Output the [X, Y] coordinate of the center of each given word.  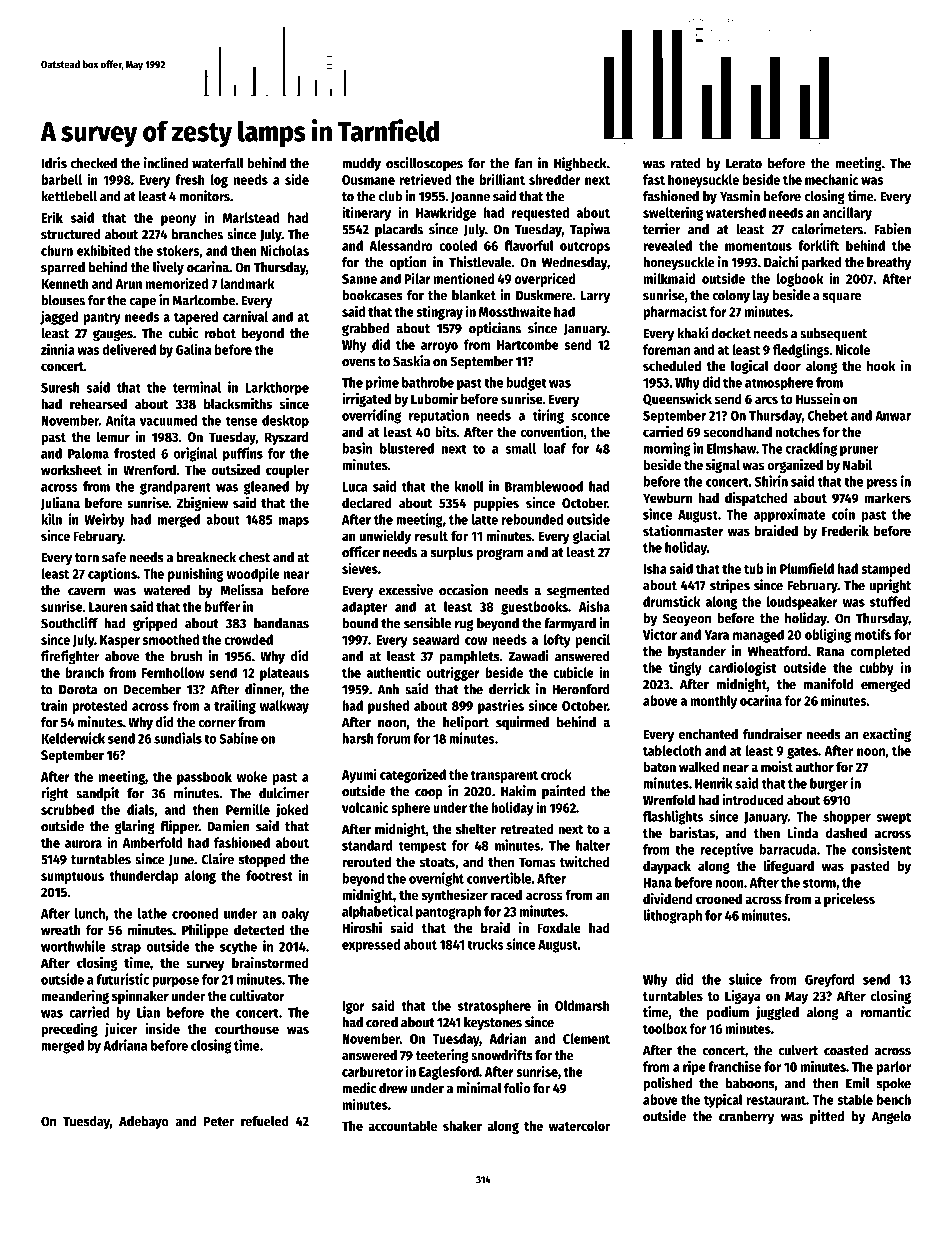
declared [366, 502]
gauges [113, 336]
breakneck [206, 557]
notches [797, 431]
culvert [798, 1050]
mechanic [832, 179]
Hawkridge [446, 213]
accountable [402, 1125]
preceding [69, 1030]
